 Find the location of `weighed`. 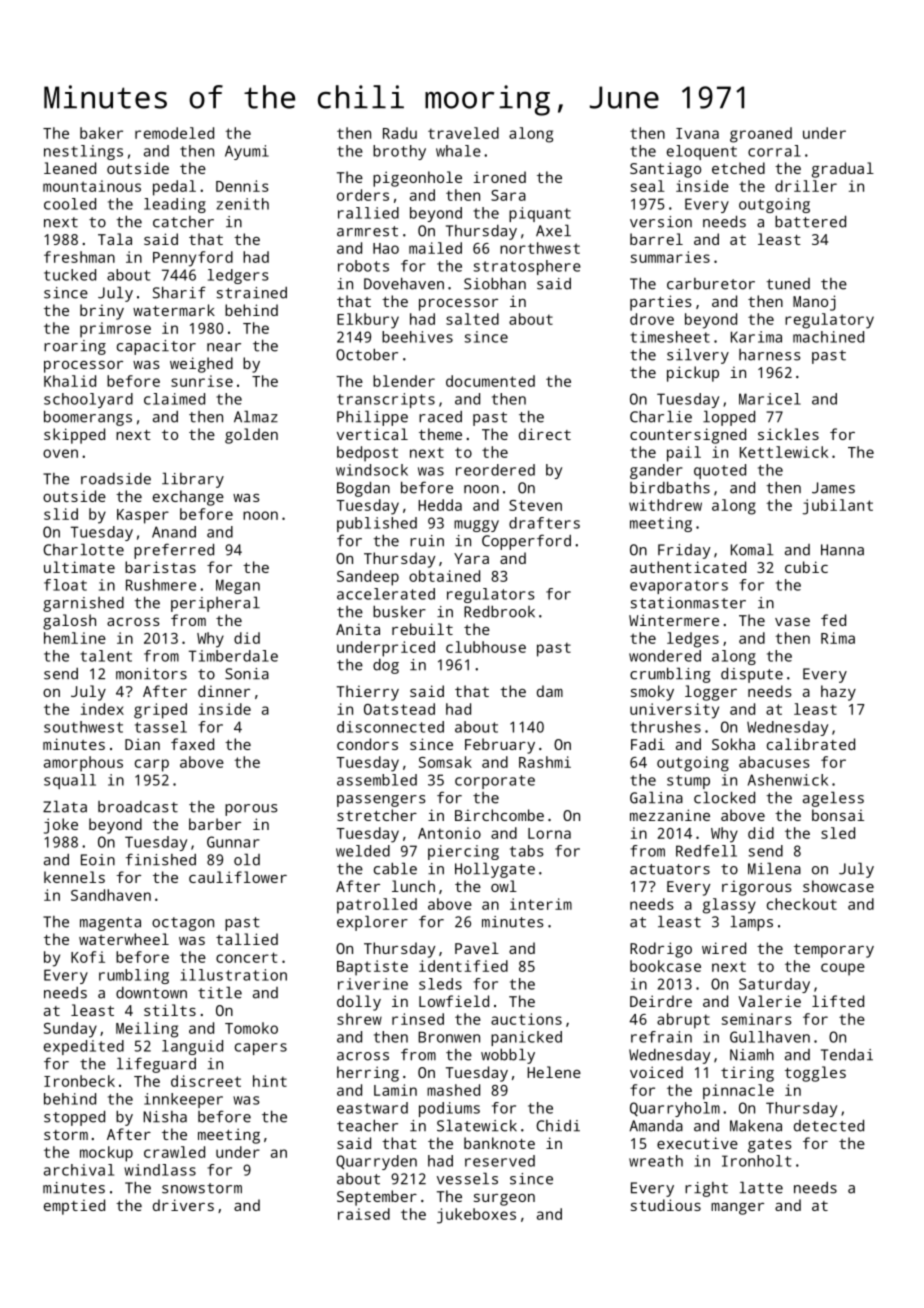

weighed is located at coordinates (201, 365).
